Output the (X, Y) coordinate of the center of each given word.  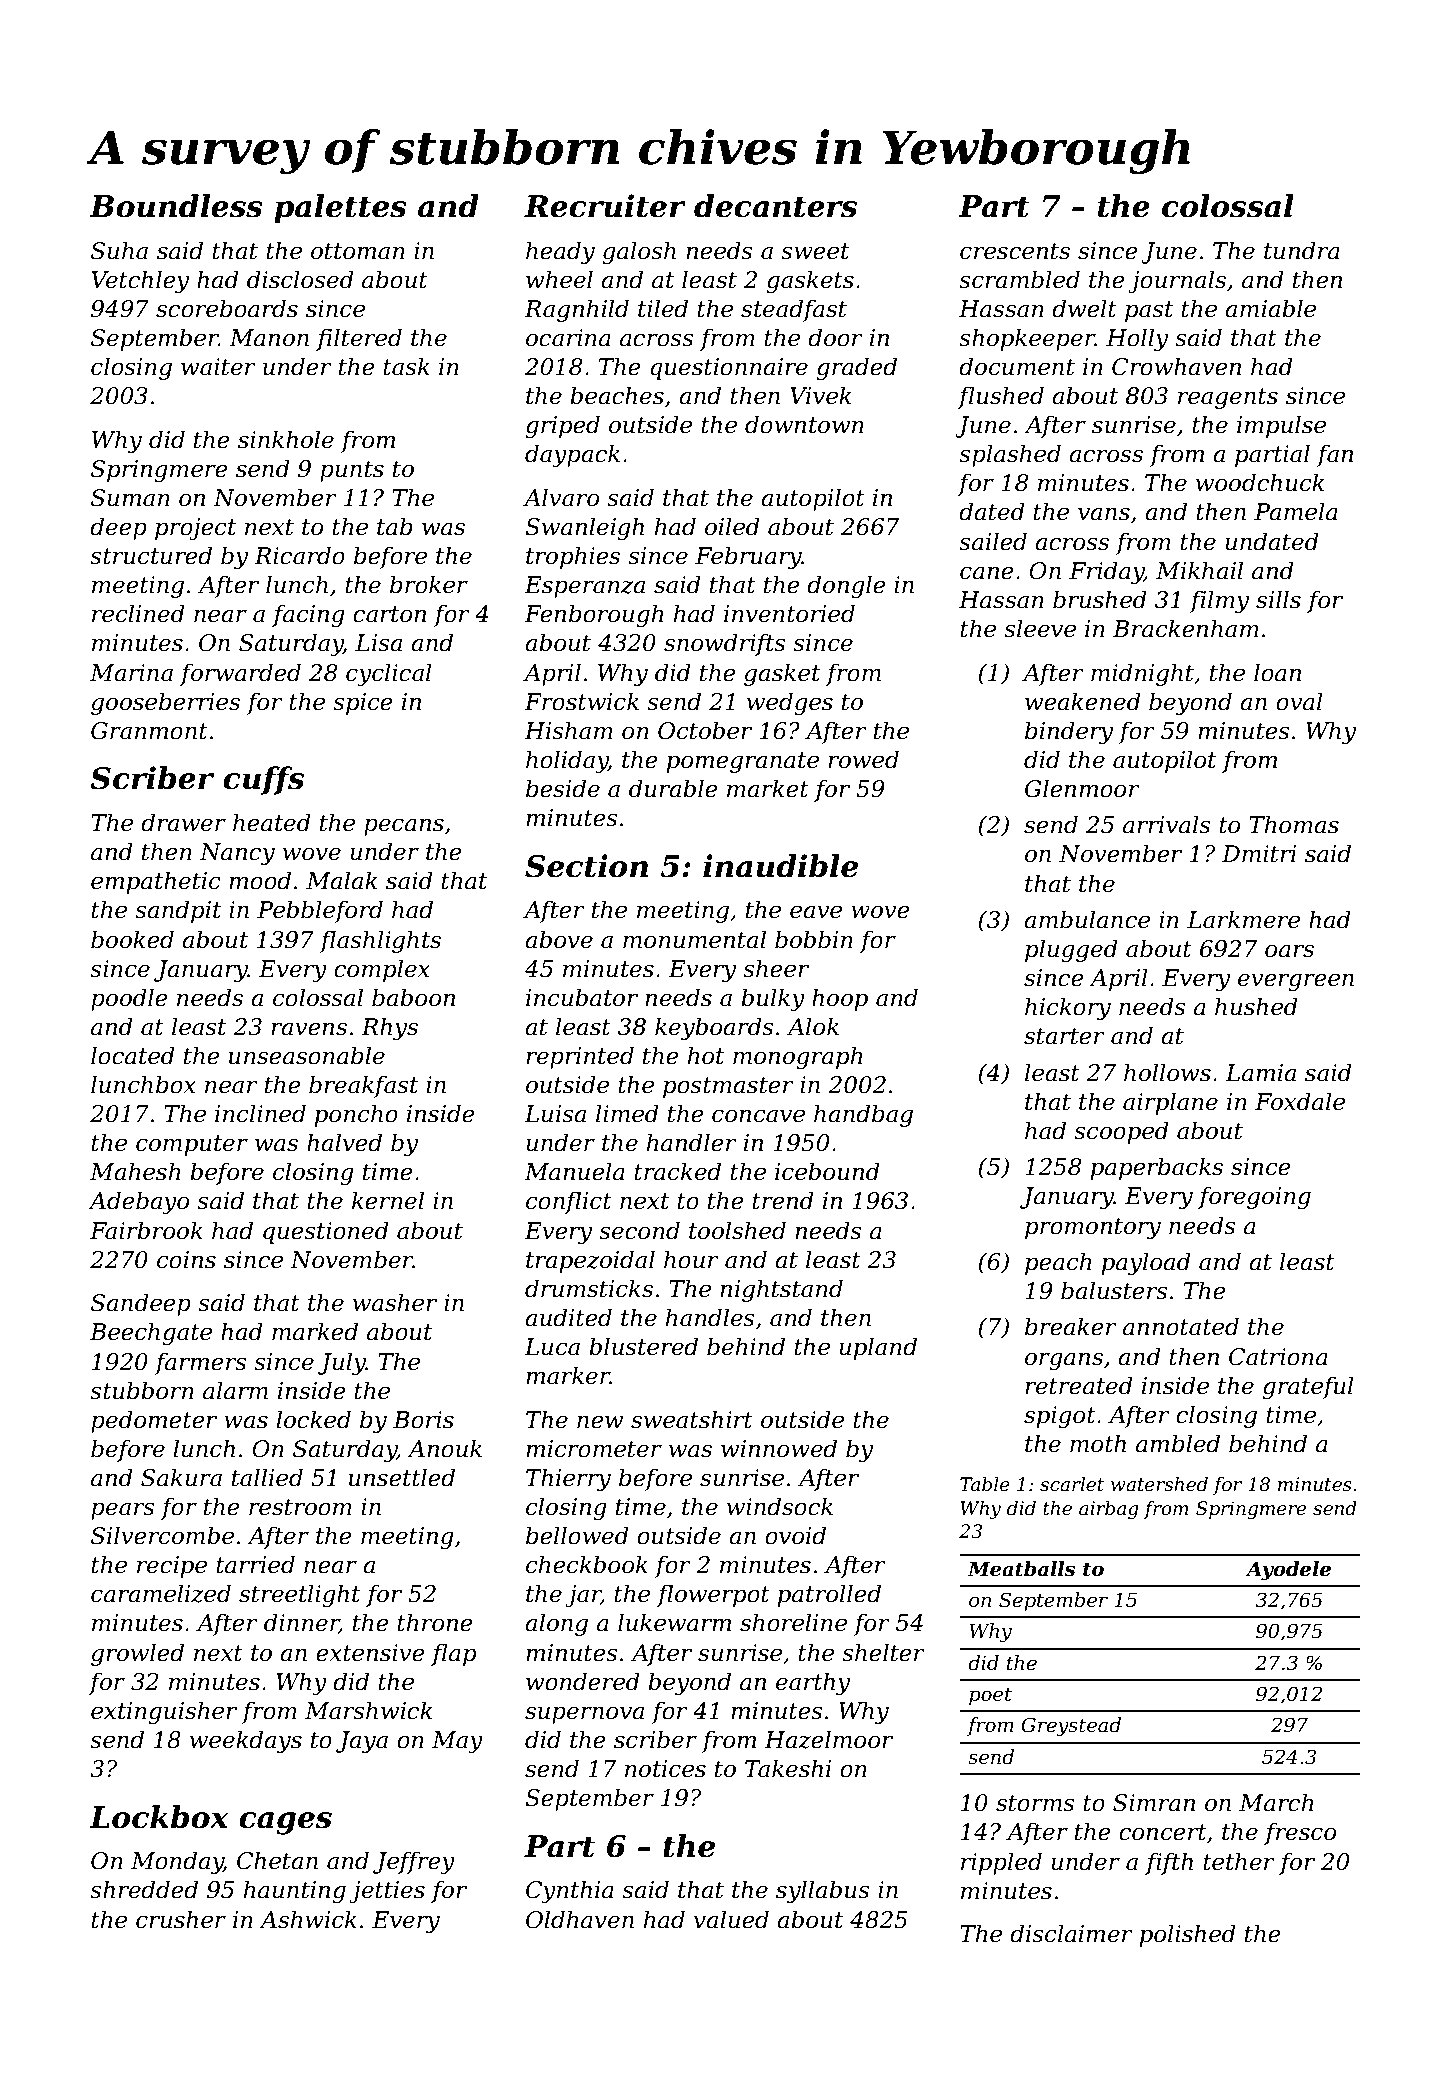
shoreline (793, 1622)
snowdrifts (725, 644)
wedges (790, 703)
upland (878, 1348)
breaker (1071, 1326)
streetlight (299, 1595)
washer (395, 1302)
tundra (1302, 250)
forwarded (240, 674)
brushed (1100, 599)
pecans (404, 827)
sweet (815, 251)
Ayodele (1288, 1571)
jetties (387, 1892)
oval (1299, 701)
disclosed (300, 279)
